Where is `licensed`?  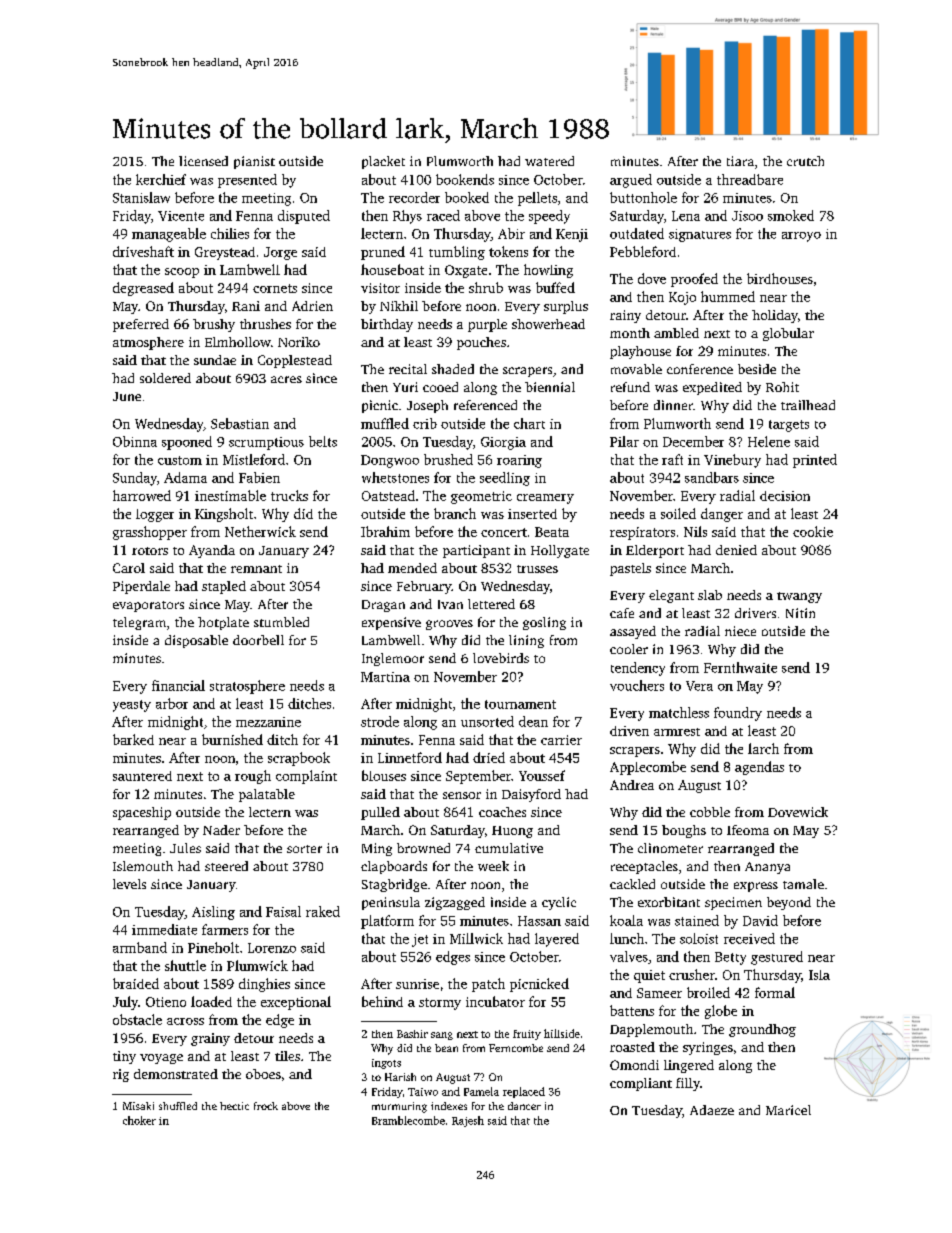
licensed is located at coordinates (203, 161).
